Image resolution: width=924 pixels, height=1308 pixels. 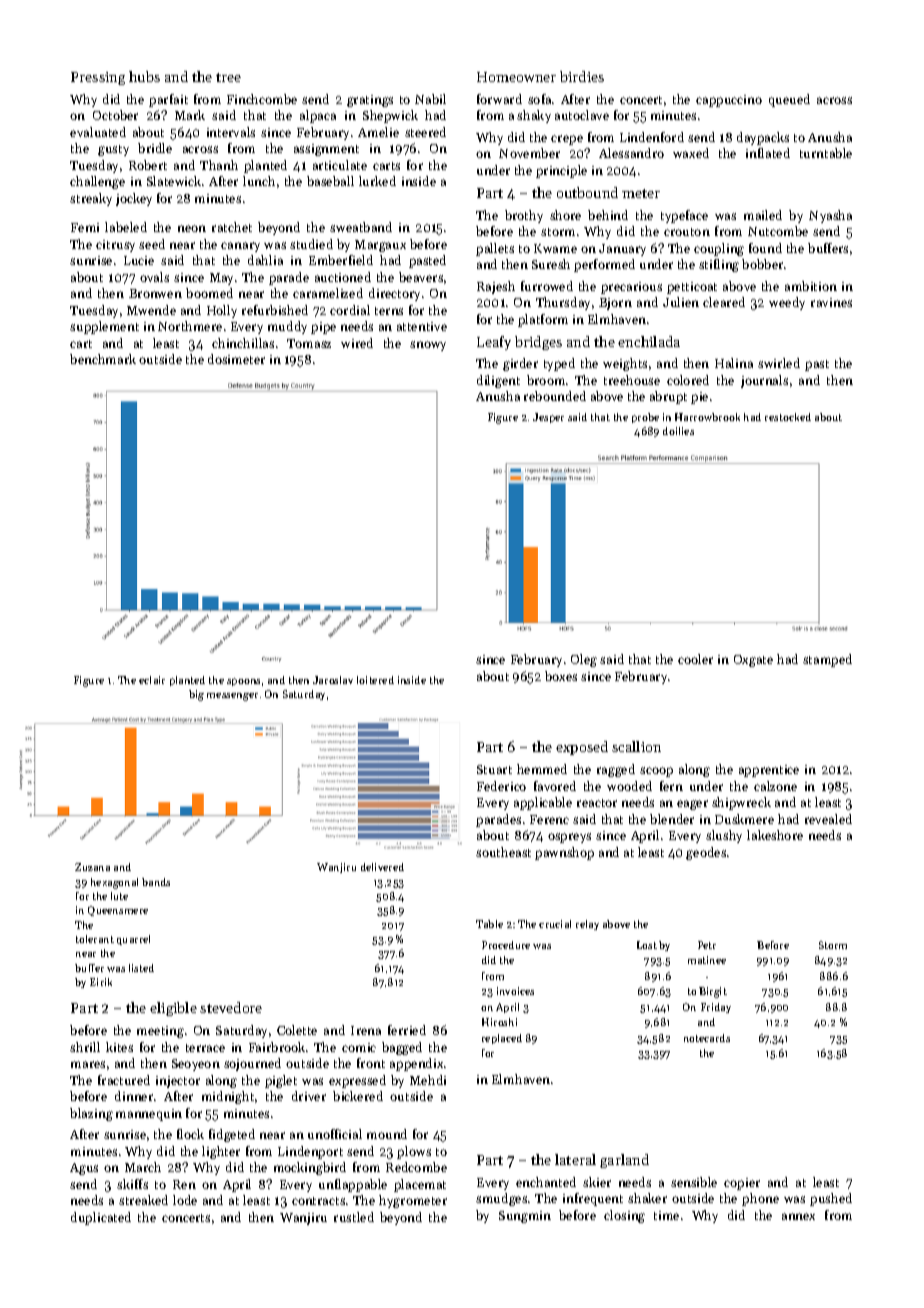 What do you see at coordinates (262, 99) in the screenshot?
I see `Finchcombe` at bounding box center [262, 99].
